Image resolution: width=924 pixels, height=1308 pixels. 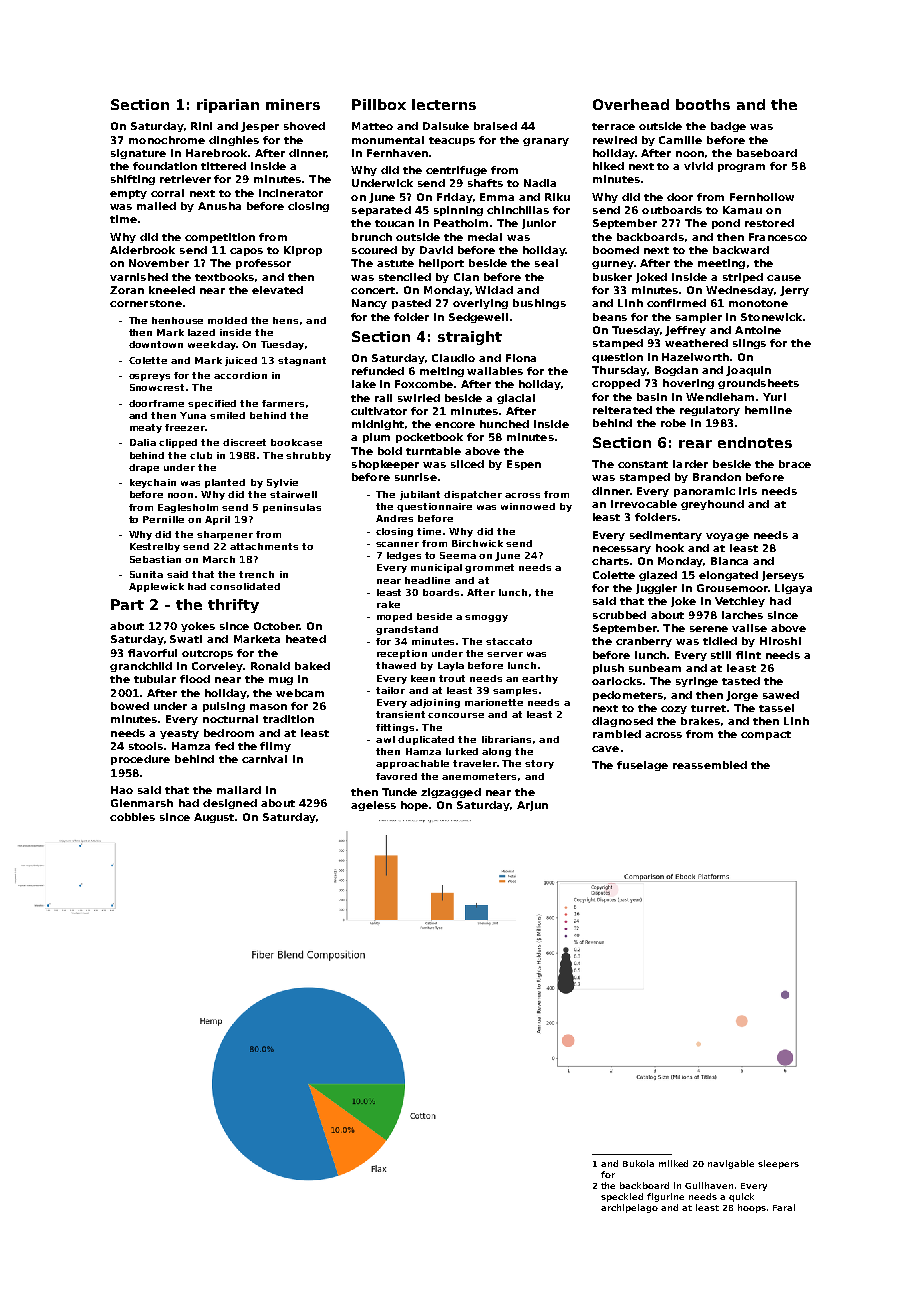 I want to click on booths, so click(x=703, y=104).
